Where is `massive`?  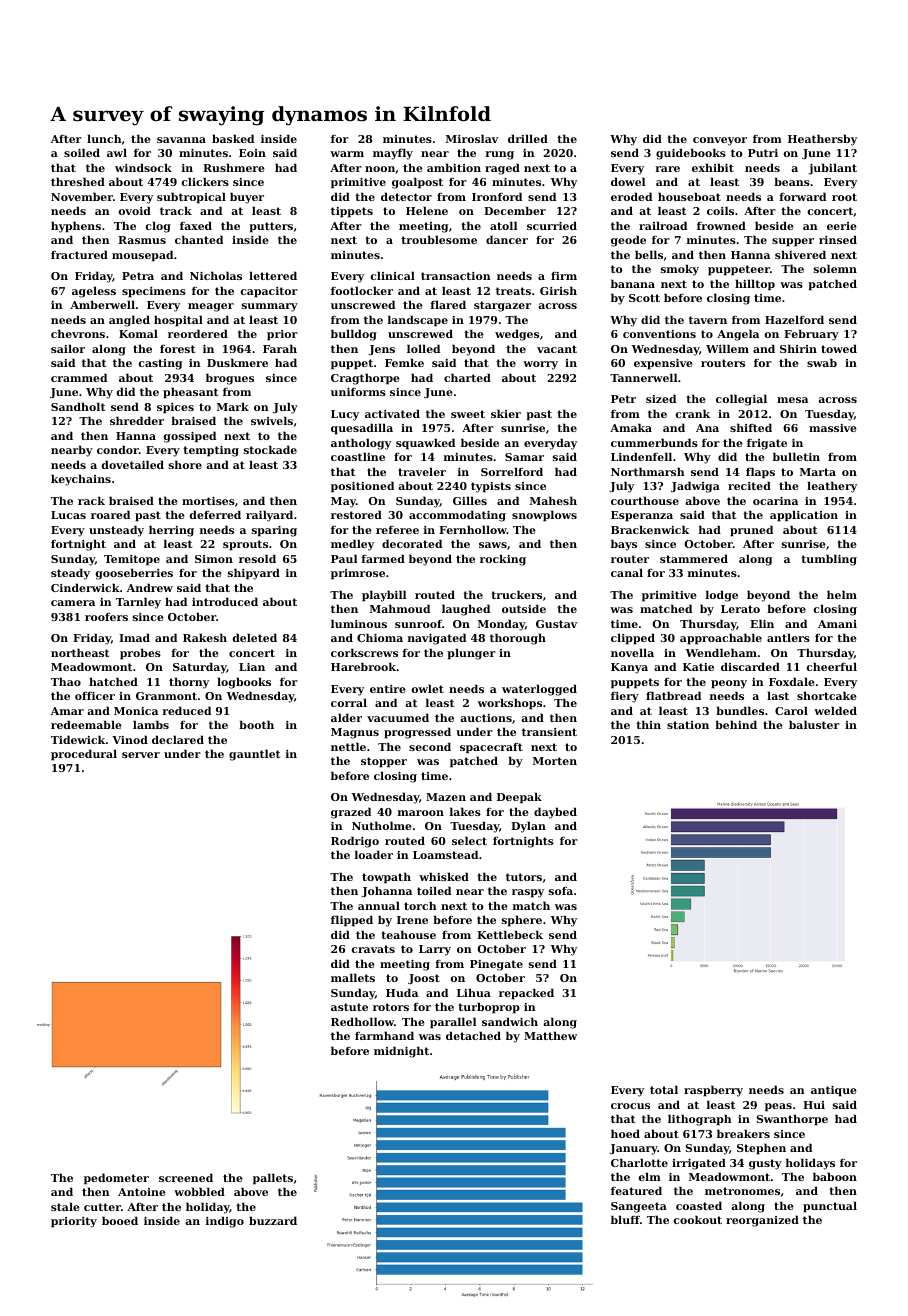
massive is located at coordinates (833, 428).
